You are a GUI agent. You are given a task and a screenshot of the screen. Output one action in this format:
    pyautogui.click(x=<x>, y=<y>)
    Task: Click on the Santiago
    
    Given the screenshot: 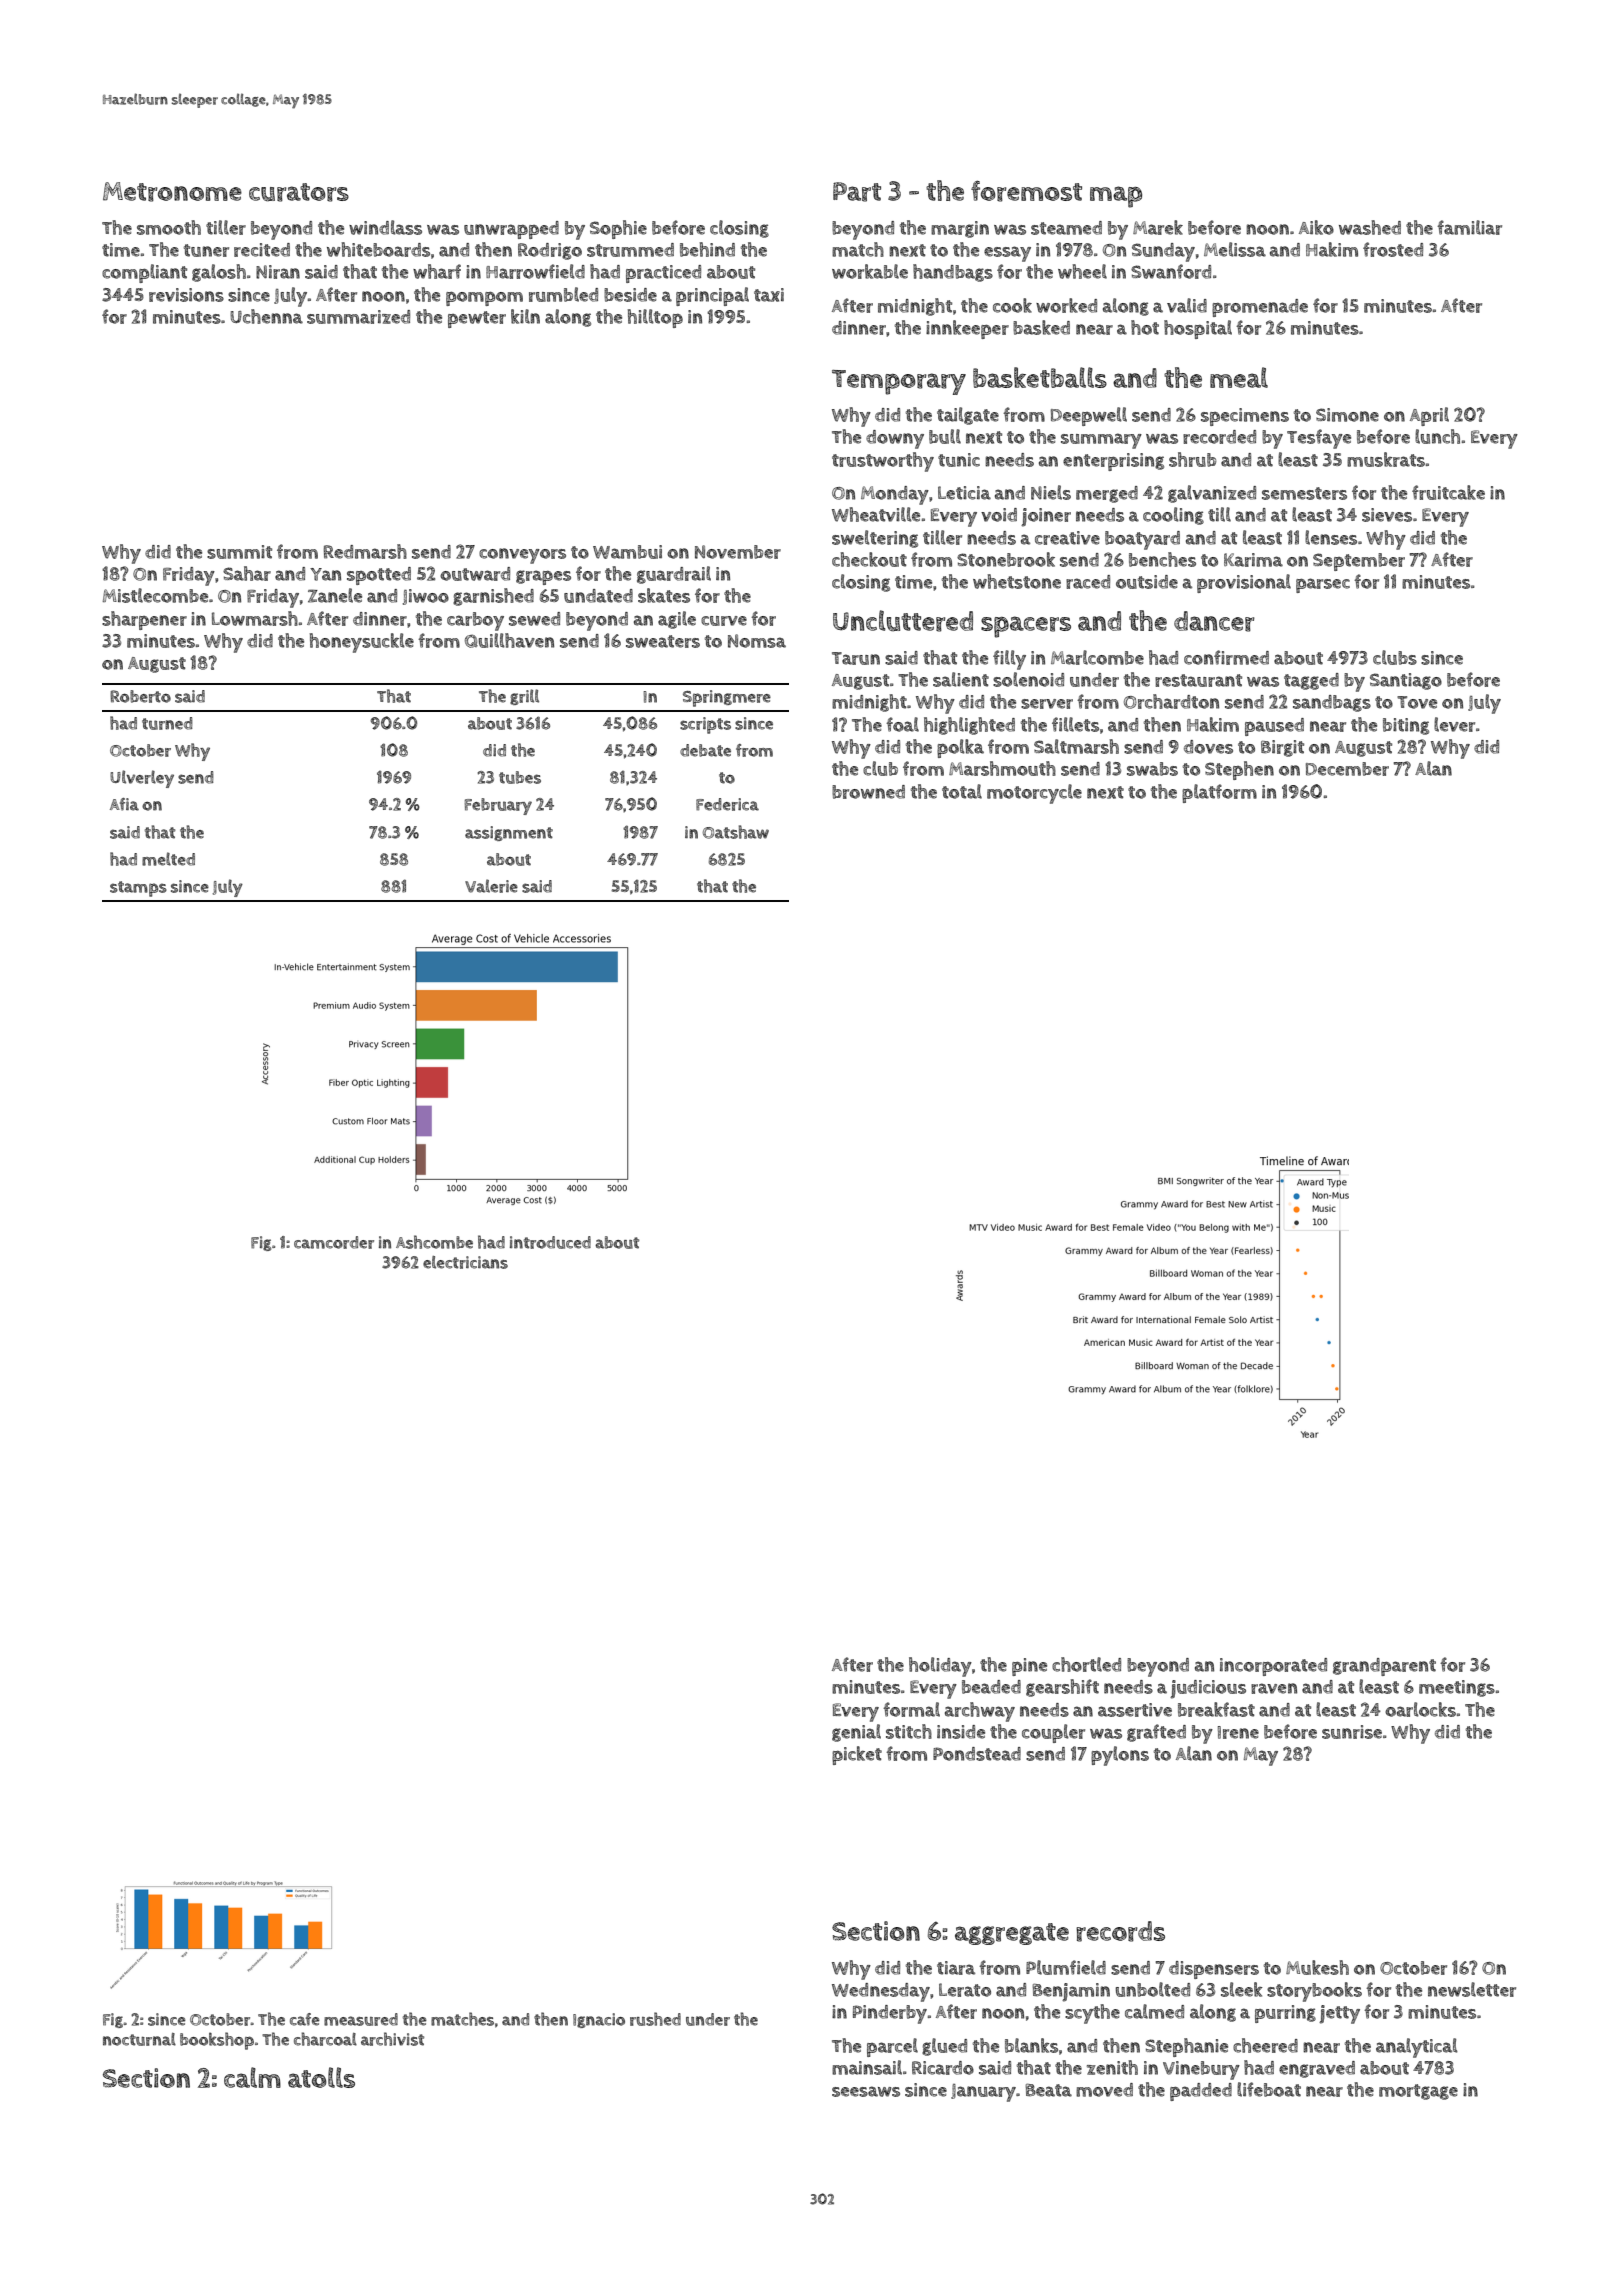 What is the action you would take?
    pyautogui.click(x=1406, y=681)
